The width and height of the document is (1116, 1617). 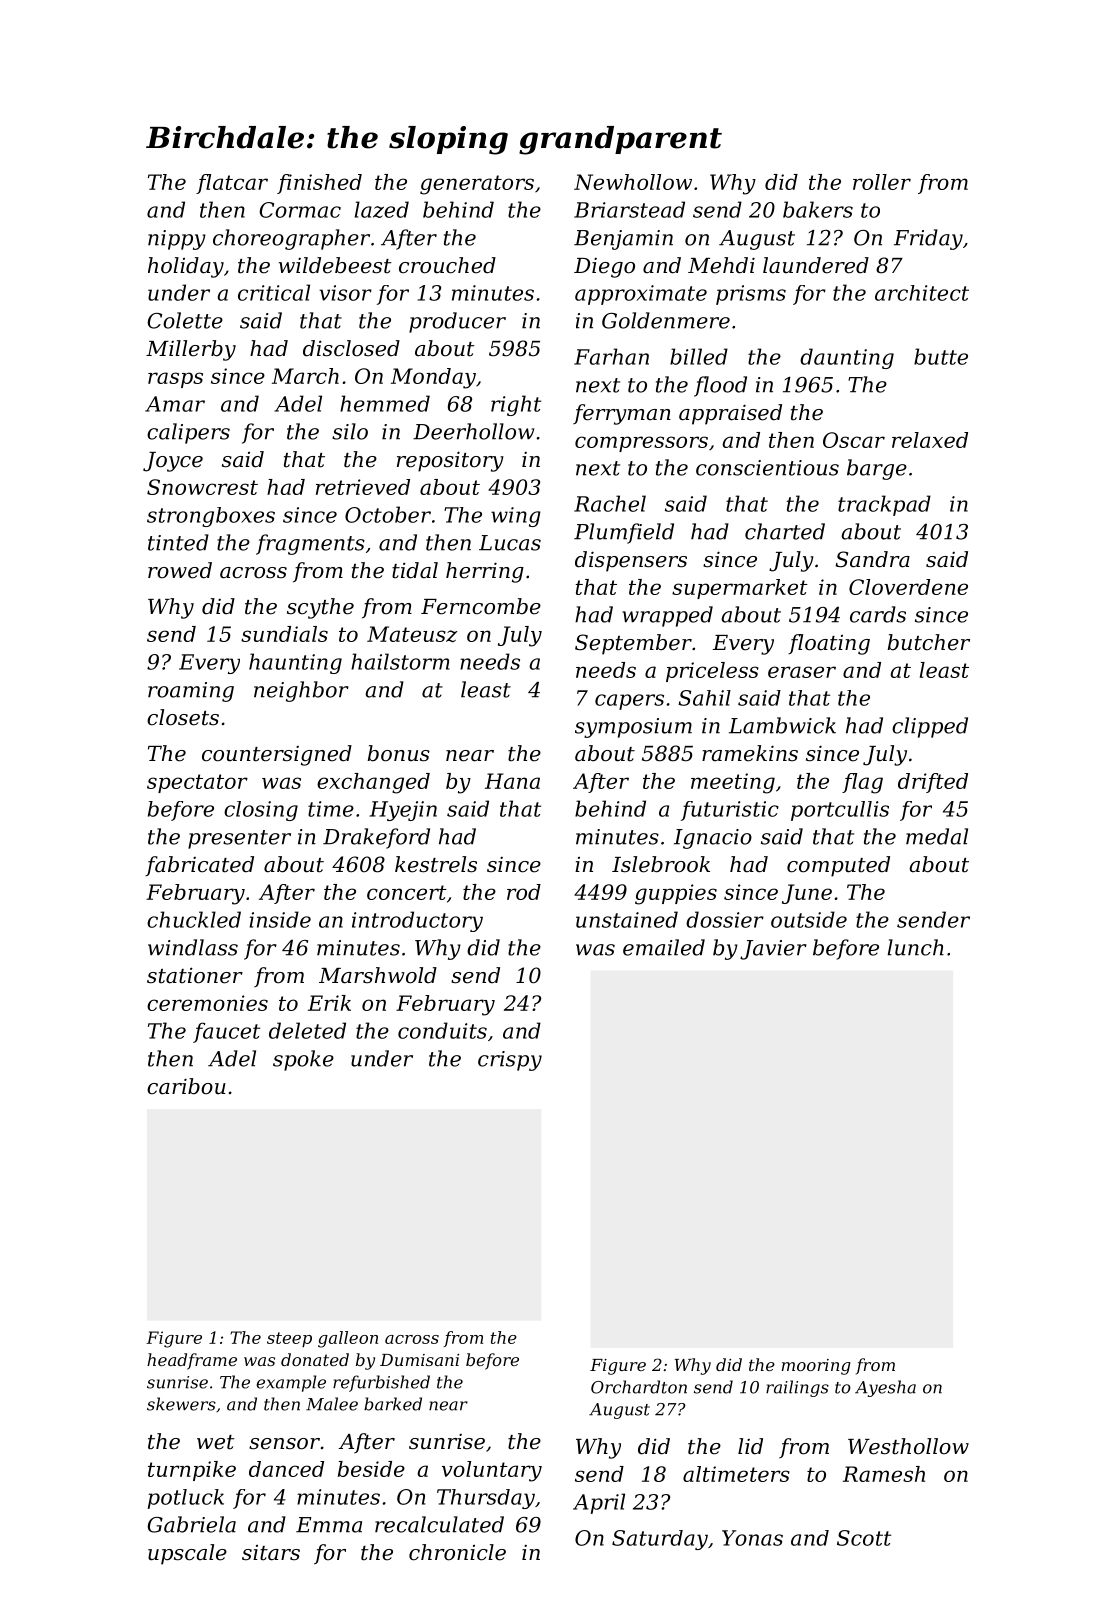 What do you see at coordinates (510, 1061) in the document?
I see `crispy` at bounding box center [510, 1061].
